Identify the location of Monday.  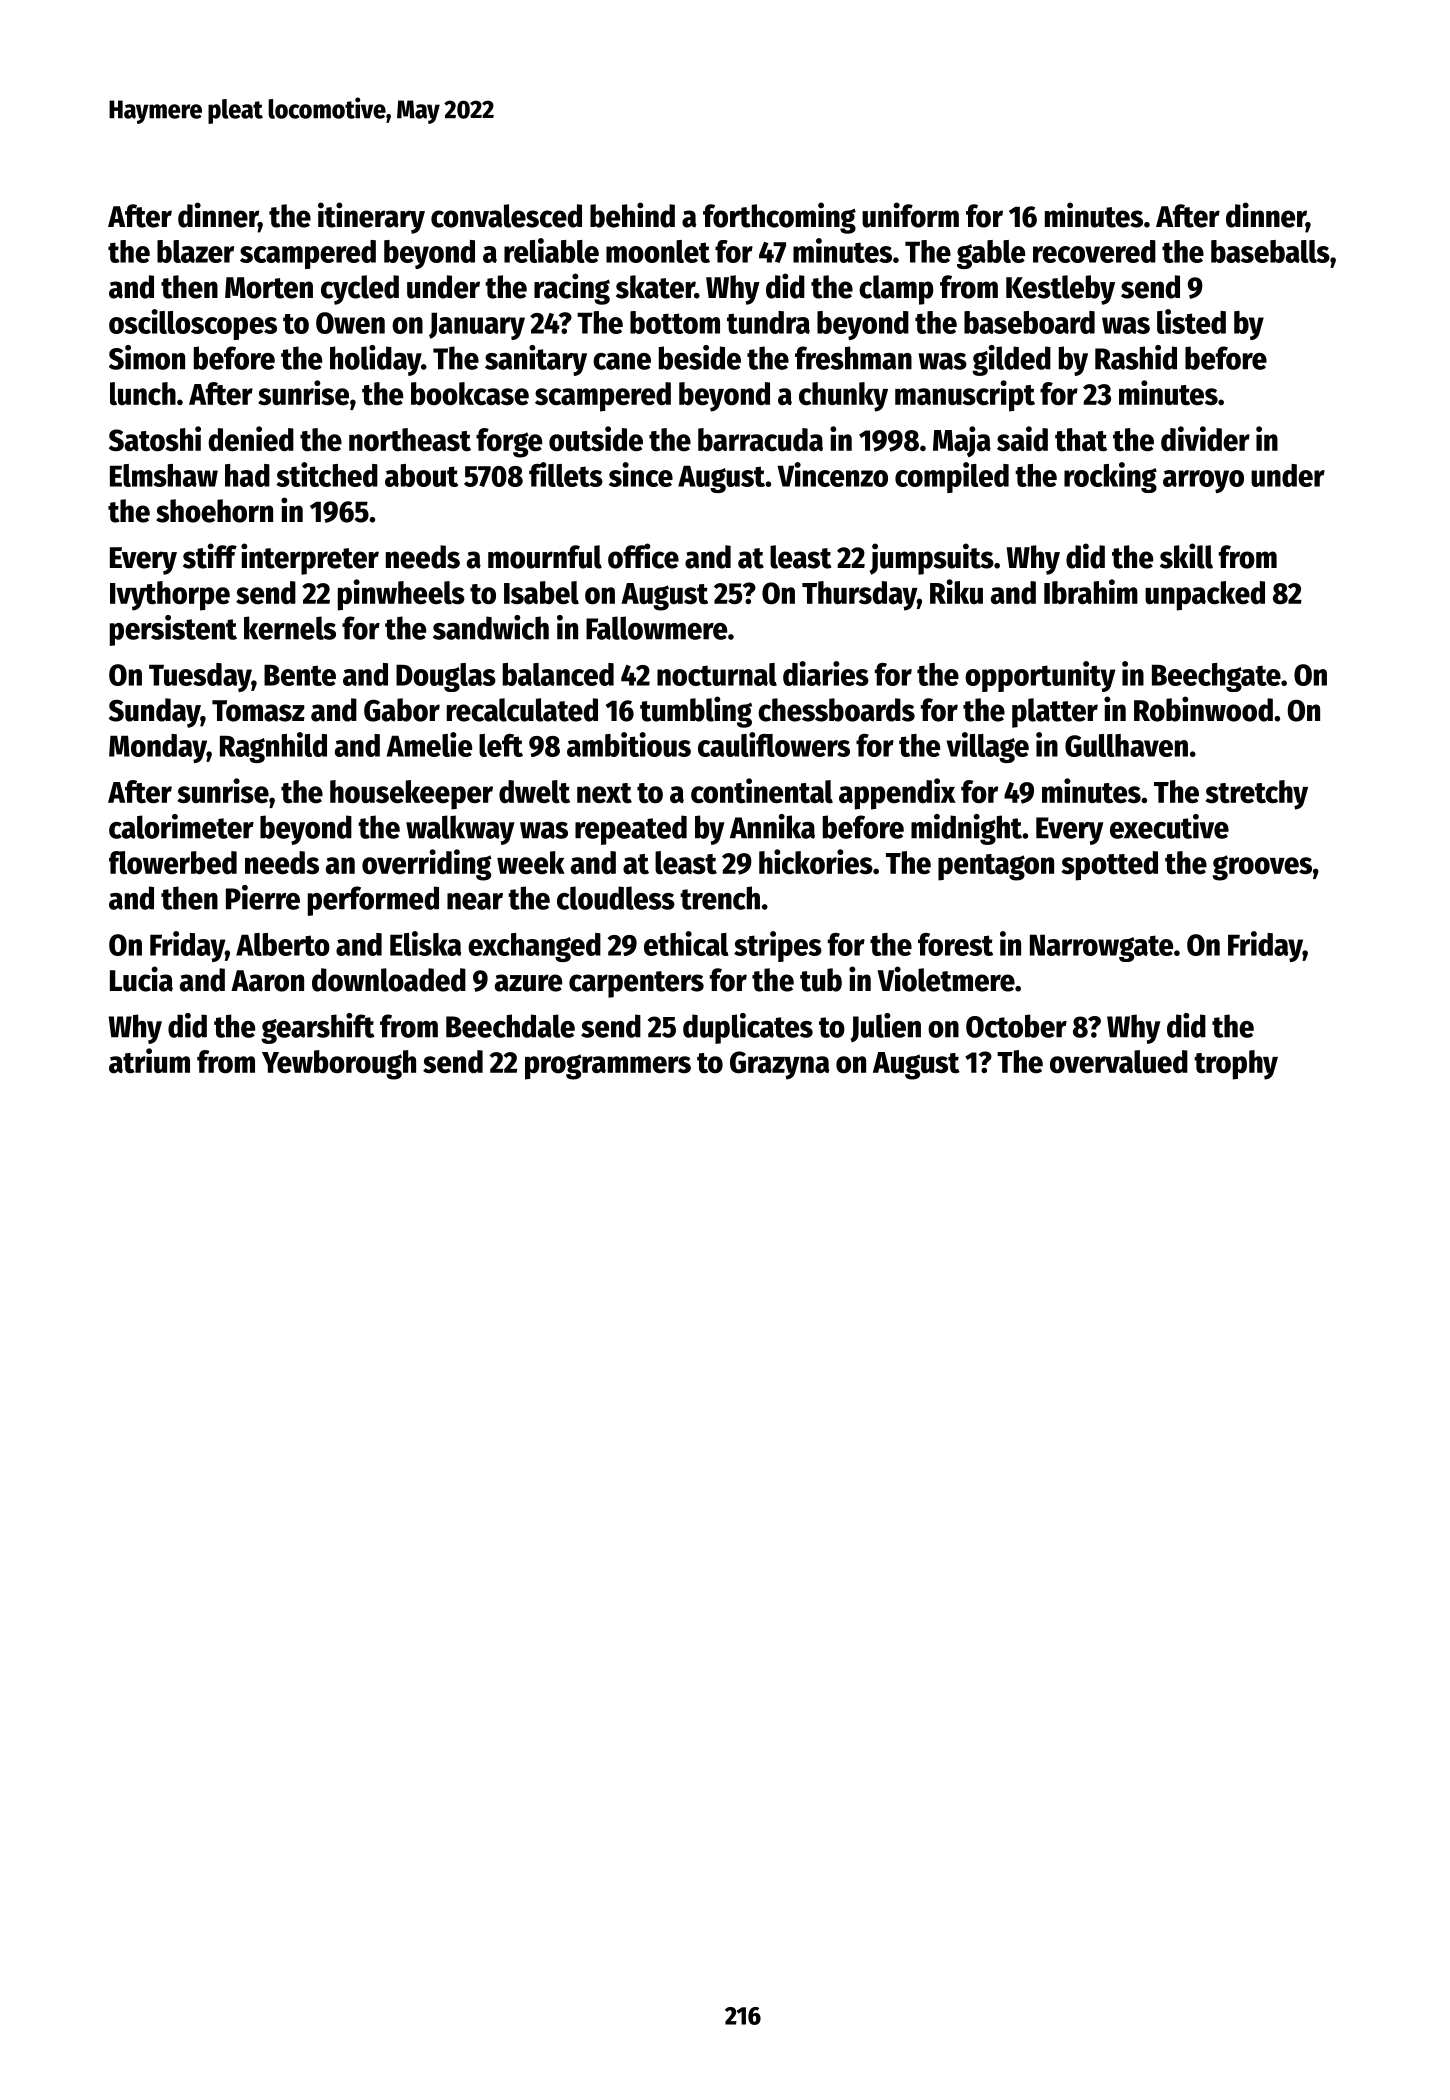
(158, 748).
